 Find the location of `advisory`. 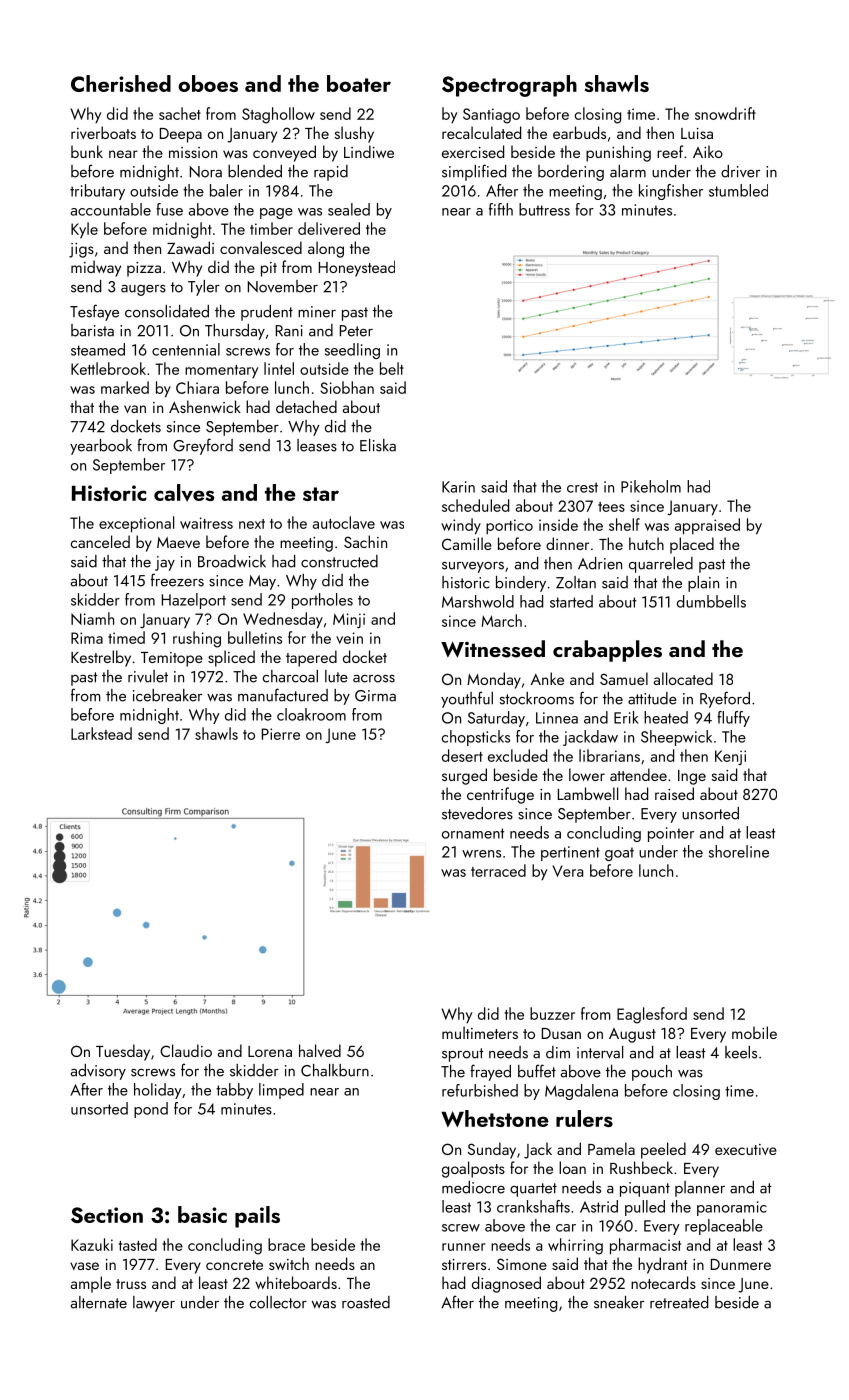

advisory is located at coordinates (98, 1072).
